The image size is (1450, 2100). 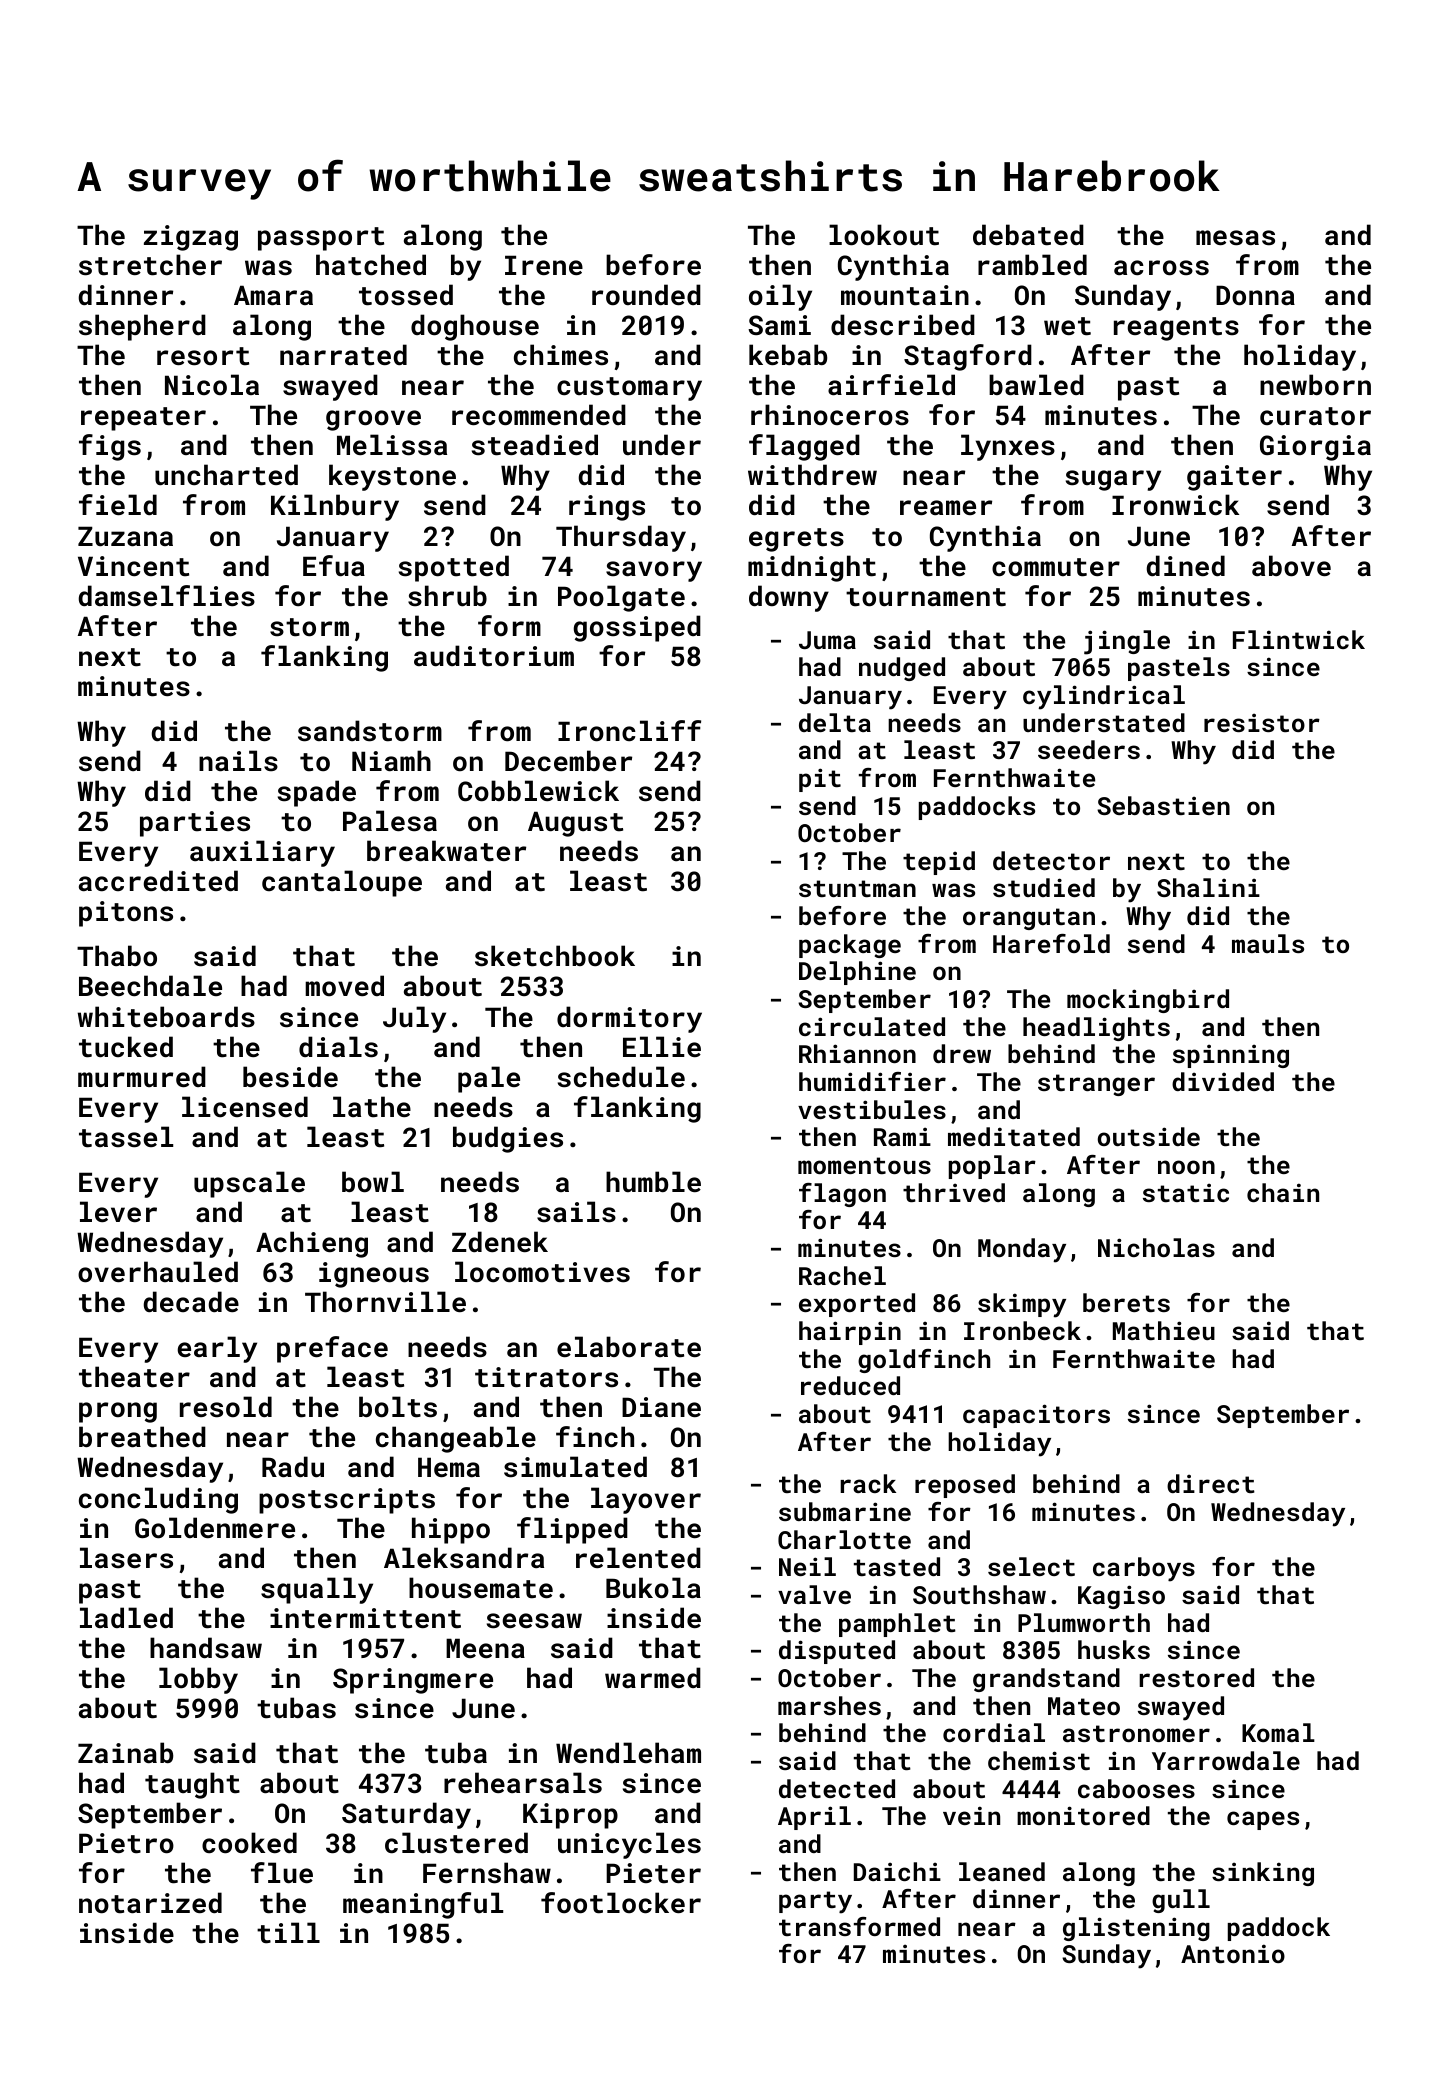 What do you see at coordinates (372, 1107) in the image?
I see `lathe` at bounding box center [372, 1107].
